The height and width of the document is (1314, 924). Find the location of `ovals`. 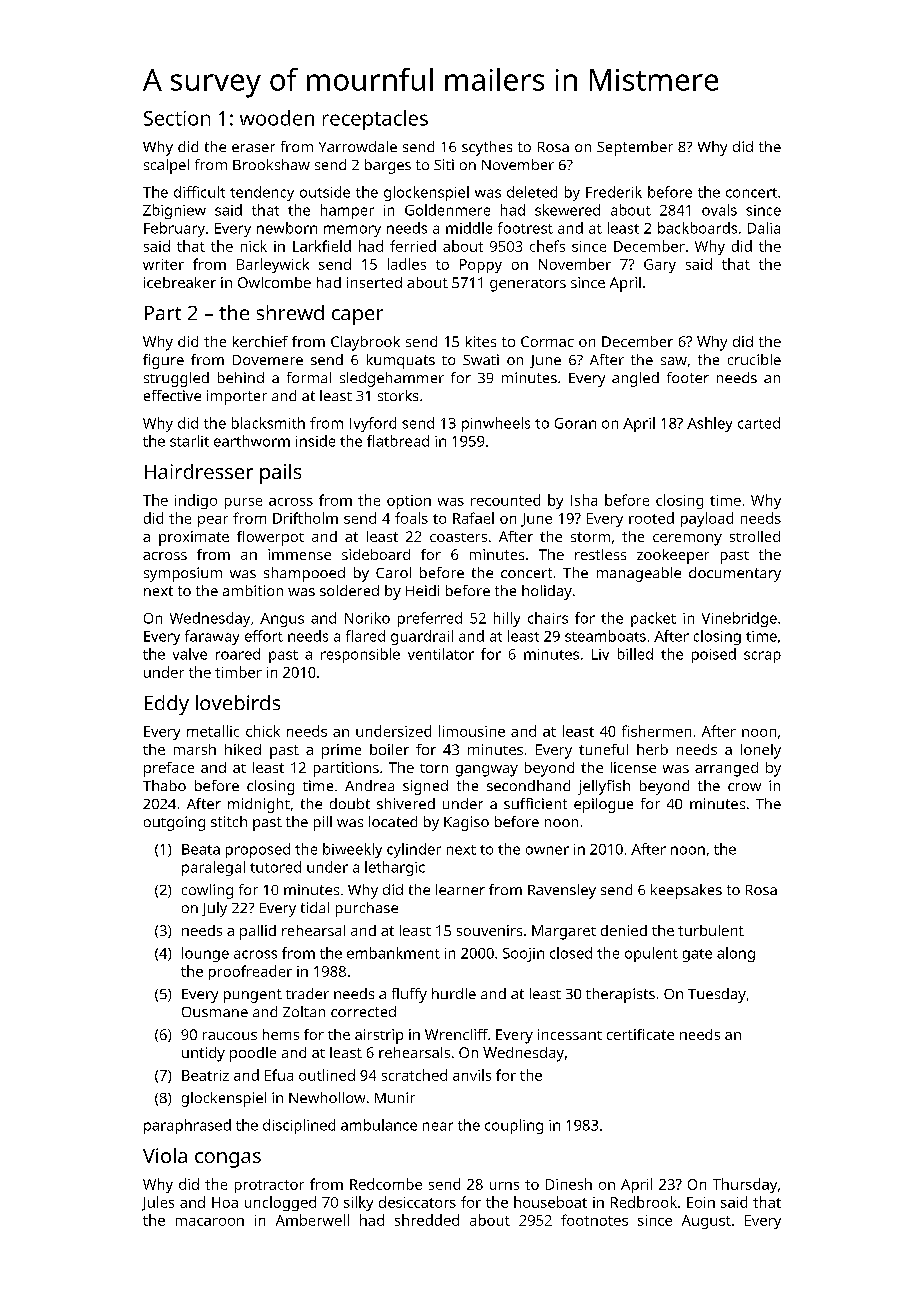

ovals is located at coordinates (719, 210).
